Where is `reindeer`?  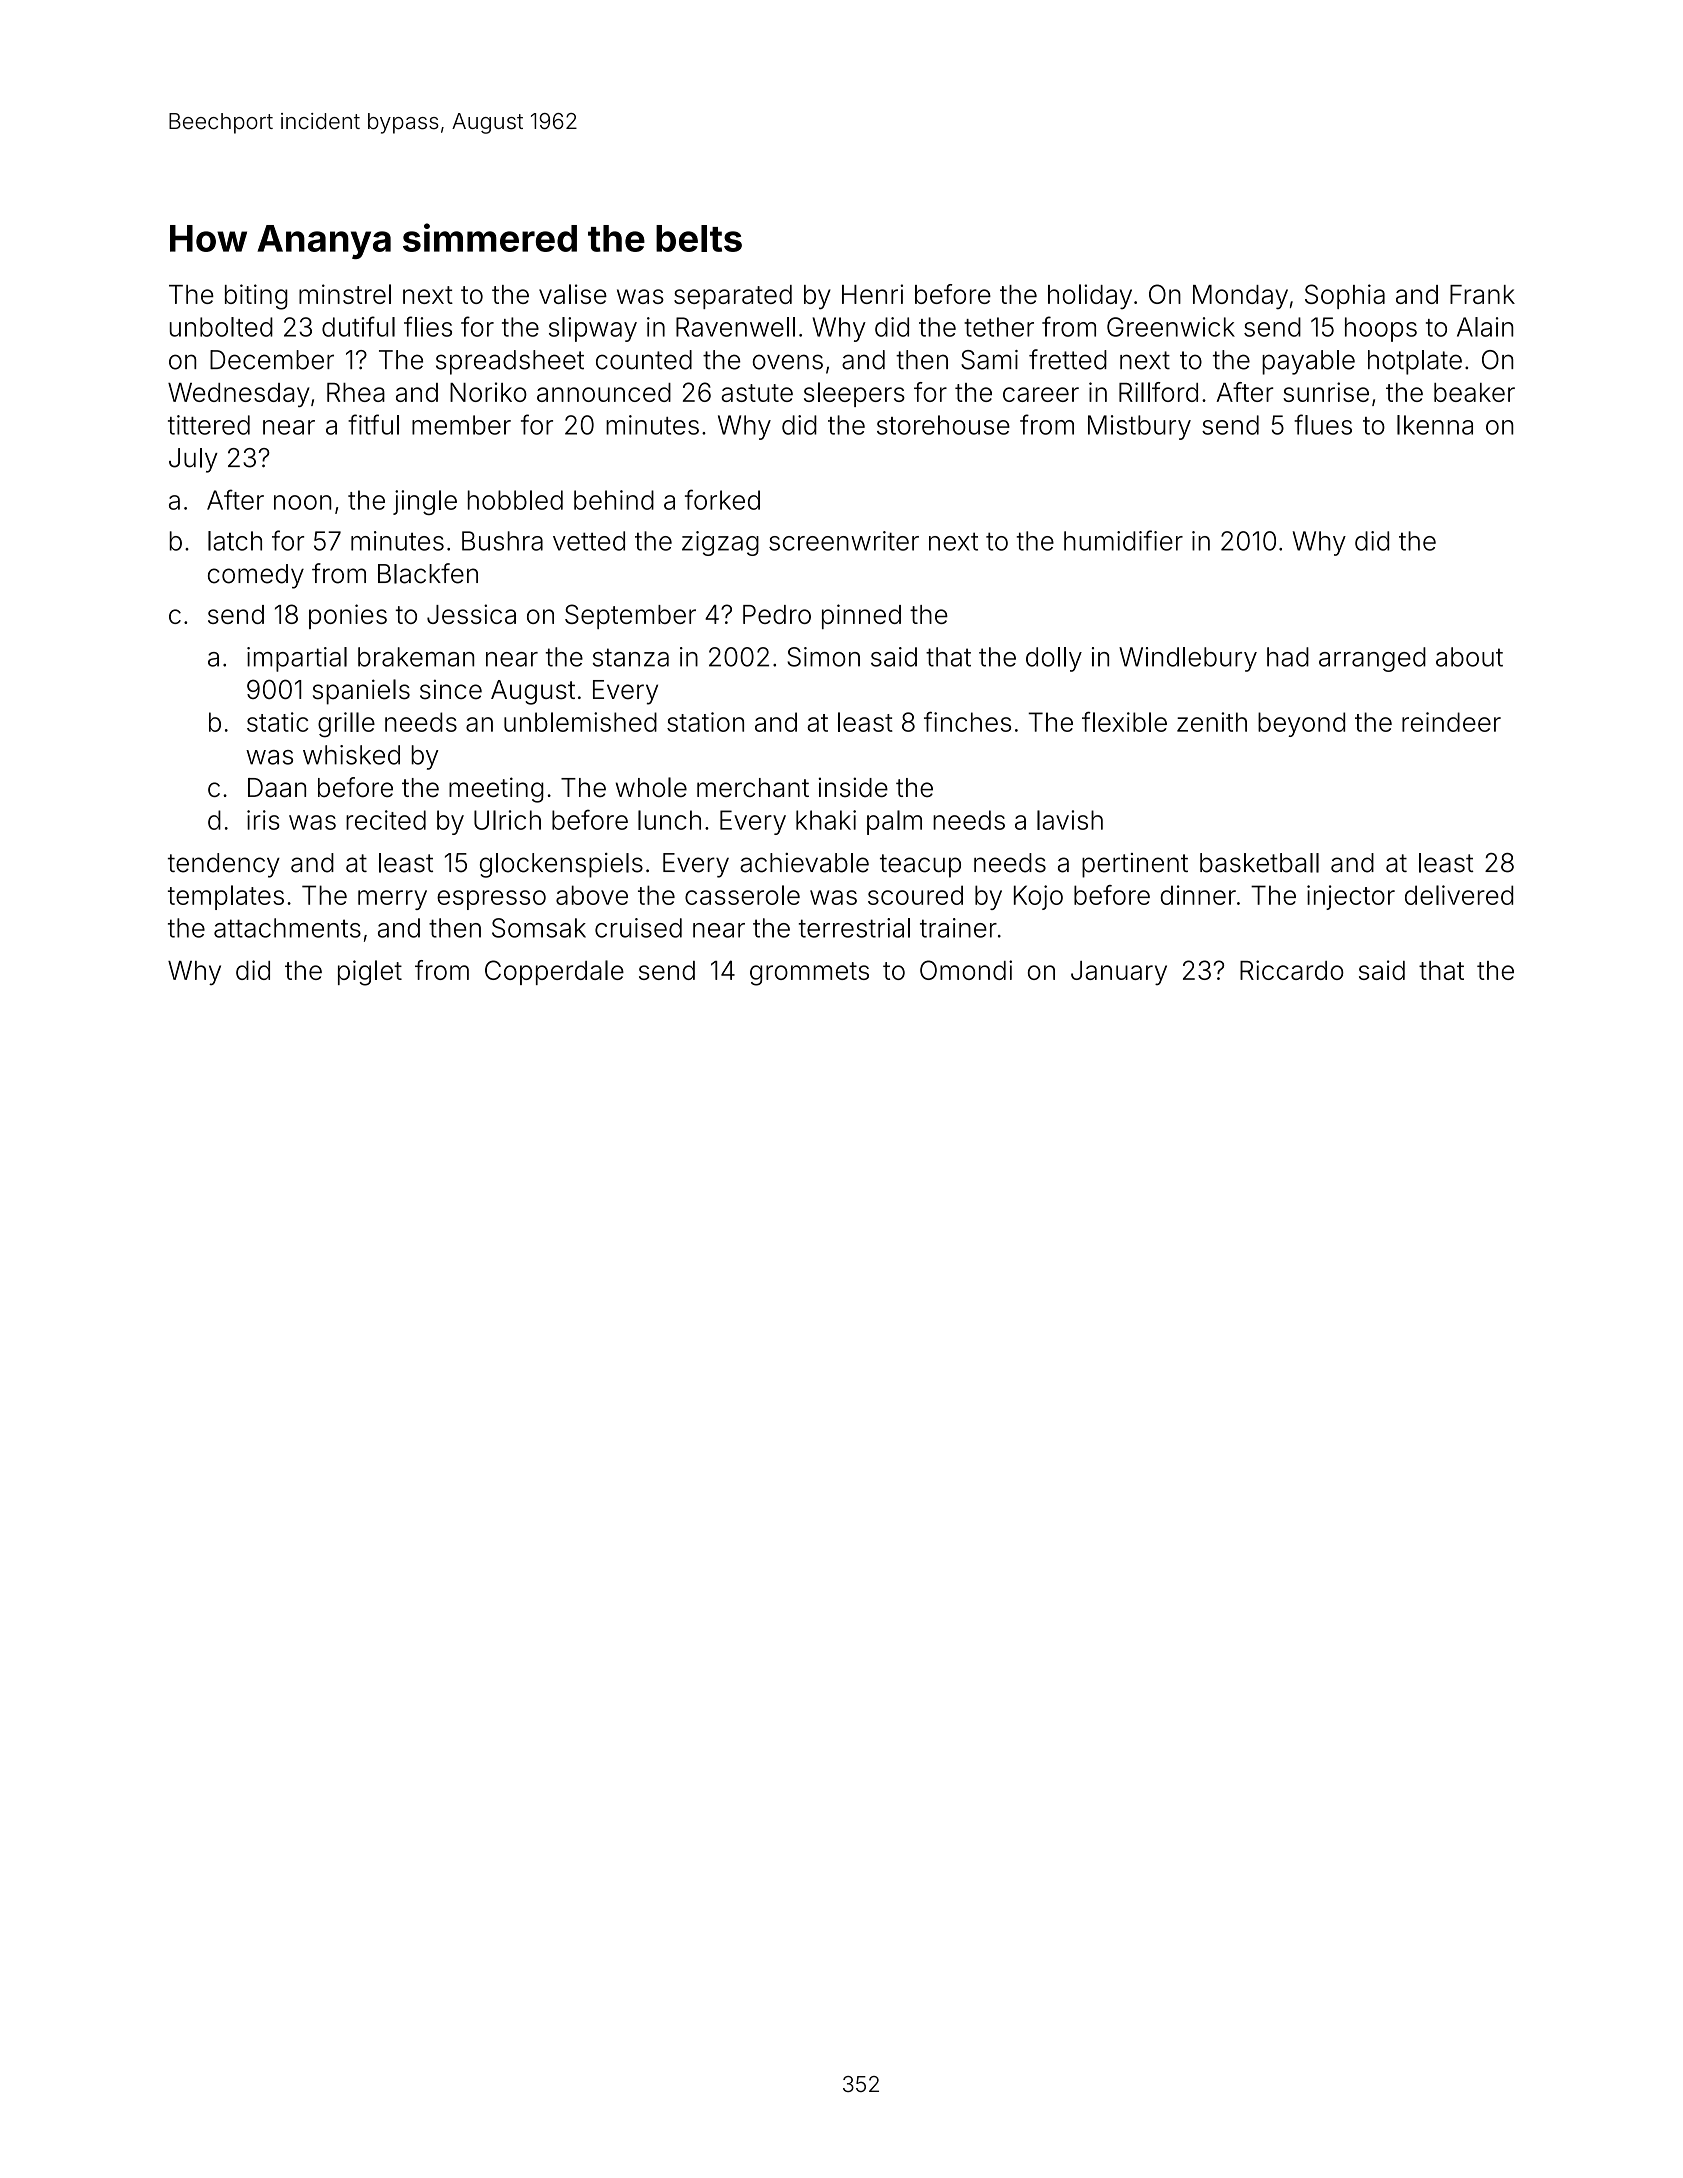 reindeer is located at coordinates (1451, 722).
